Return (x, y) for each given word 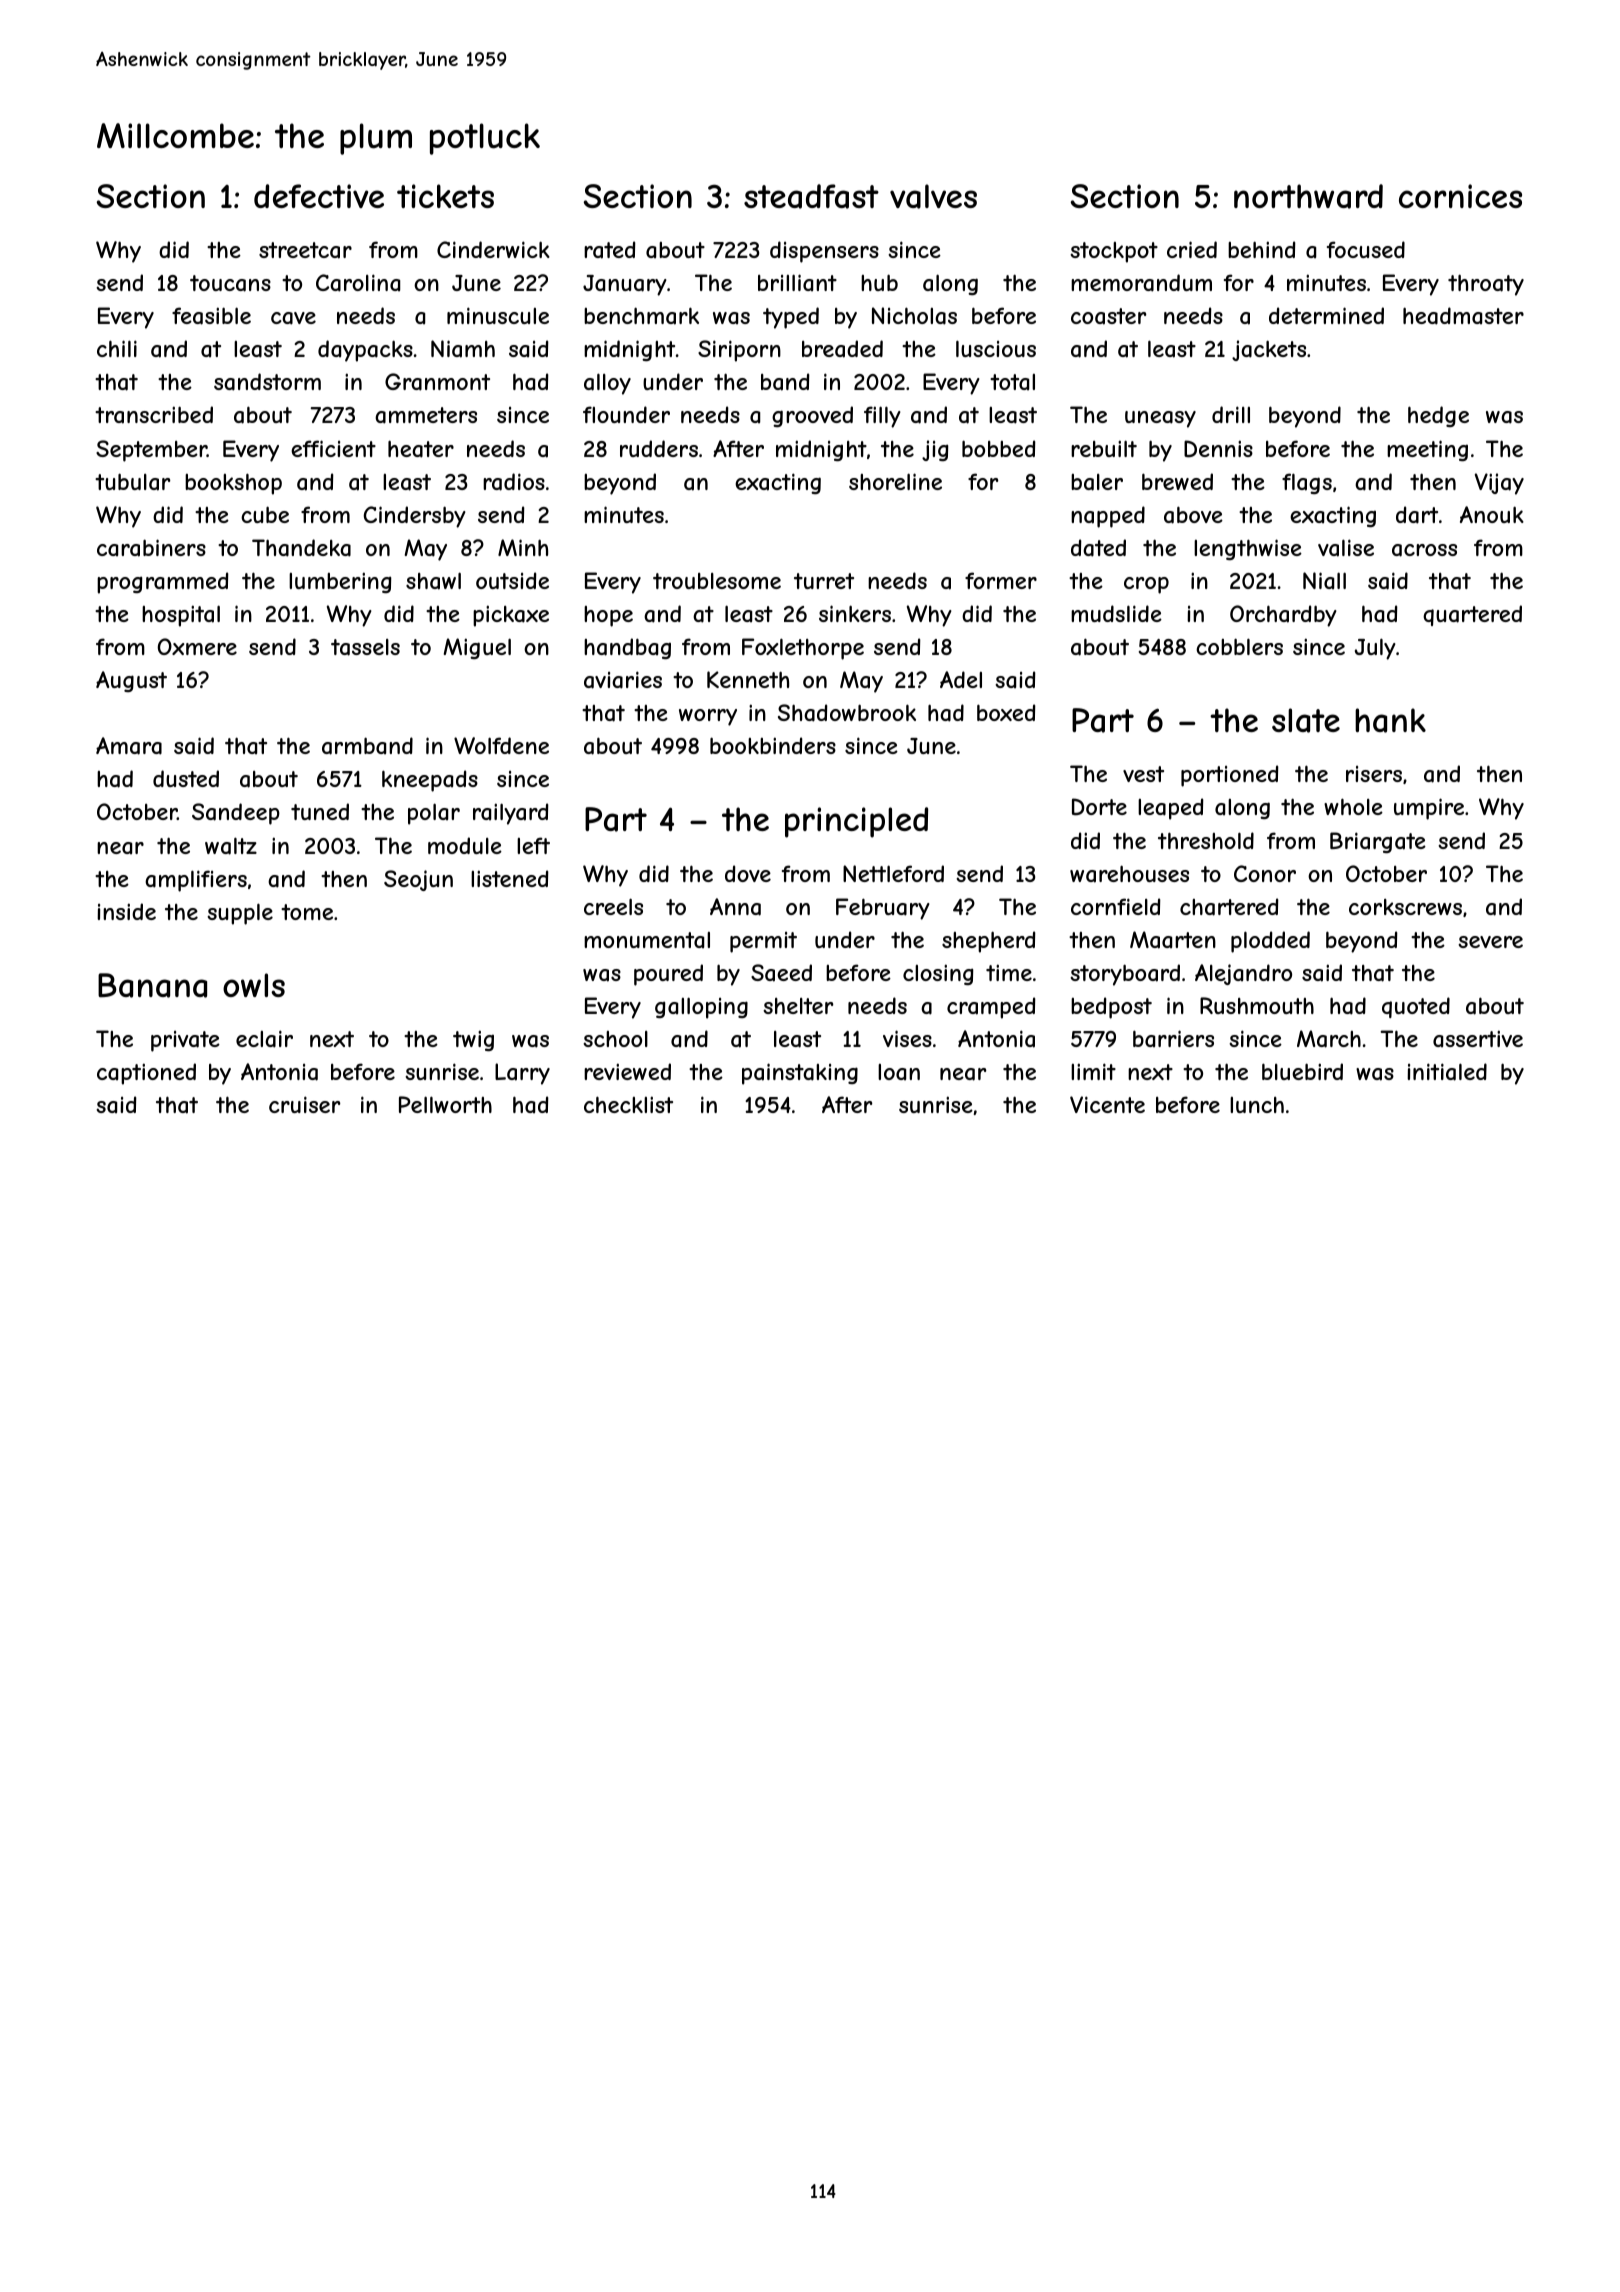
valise (1346, 548)
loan (899, 1072)
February (883, 909)
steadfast (811, 196)
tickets (445, 196)
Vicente (1107, 1104)
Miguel (477, 648)
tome (307, 912)
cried (1192, 249)
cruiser (304, 1104)
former (1001, 580)
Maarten (1173, 940)
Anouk (1492, 514)
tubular (132, 482)
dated (1098, 548)
